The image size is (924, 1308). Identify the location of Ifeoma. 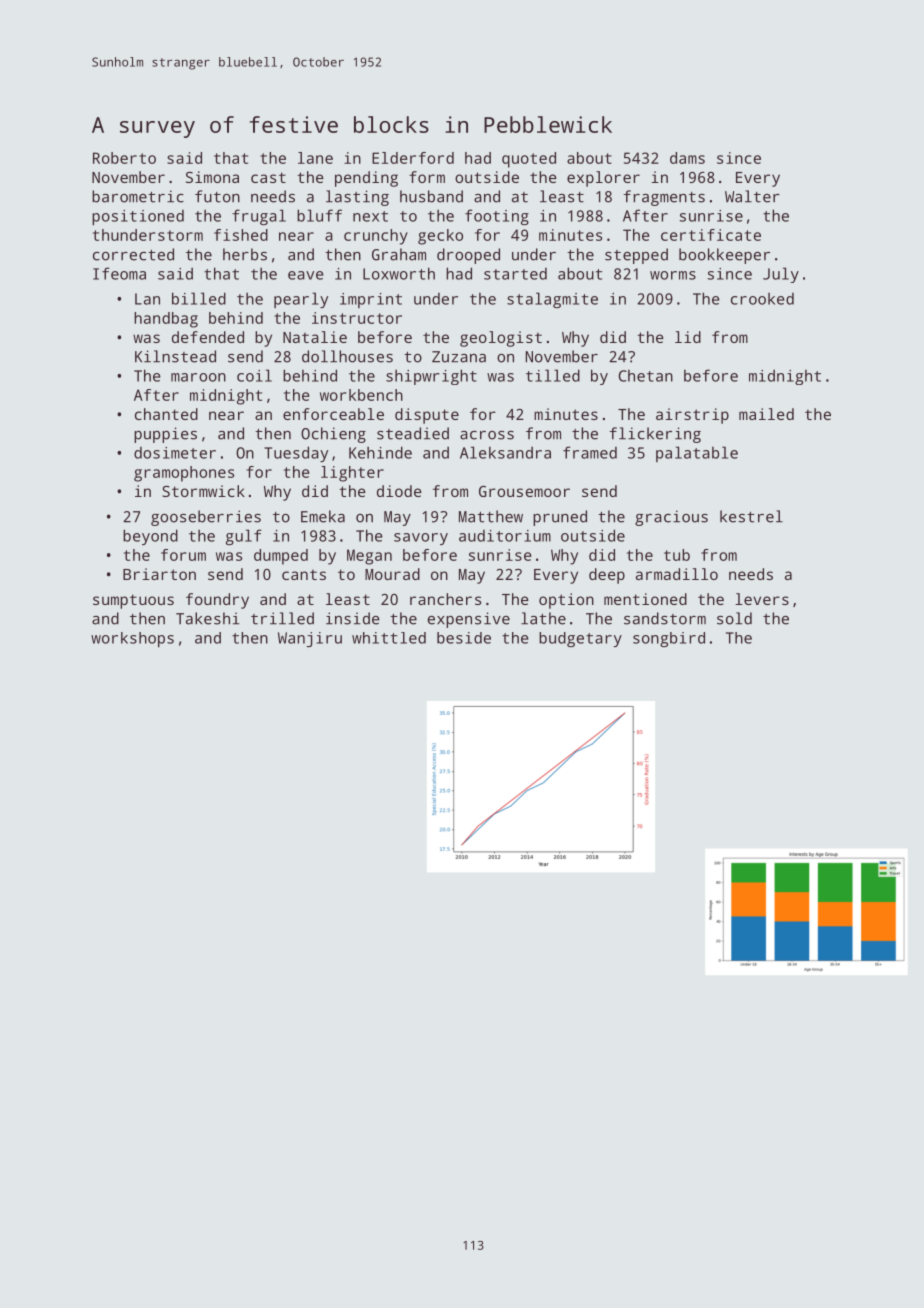
(119, 273).
